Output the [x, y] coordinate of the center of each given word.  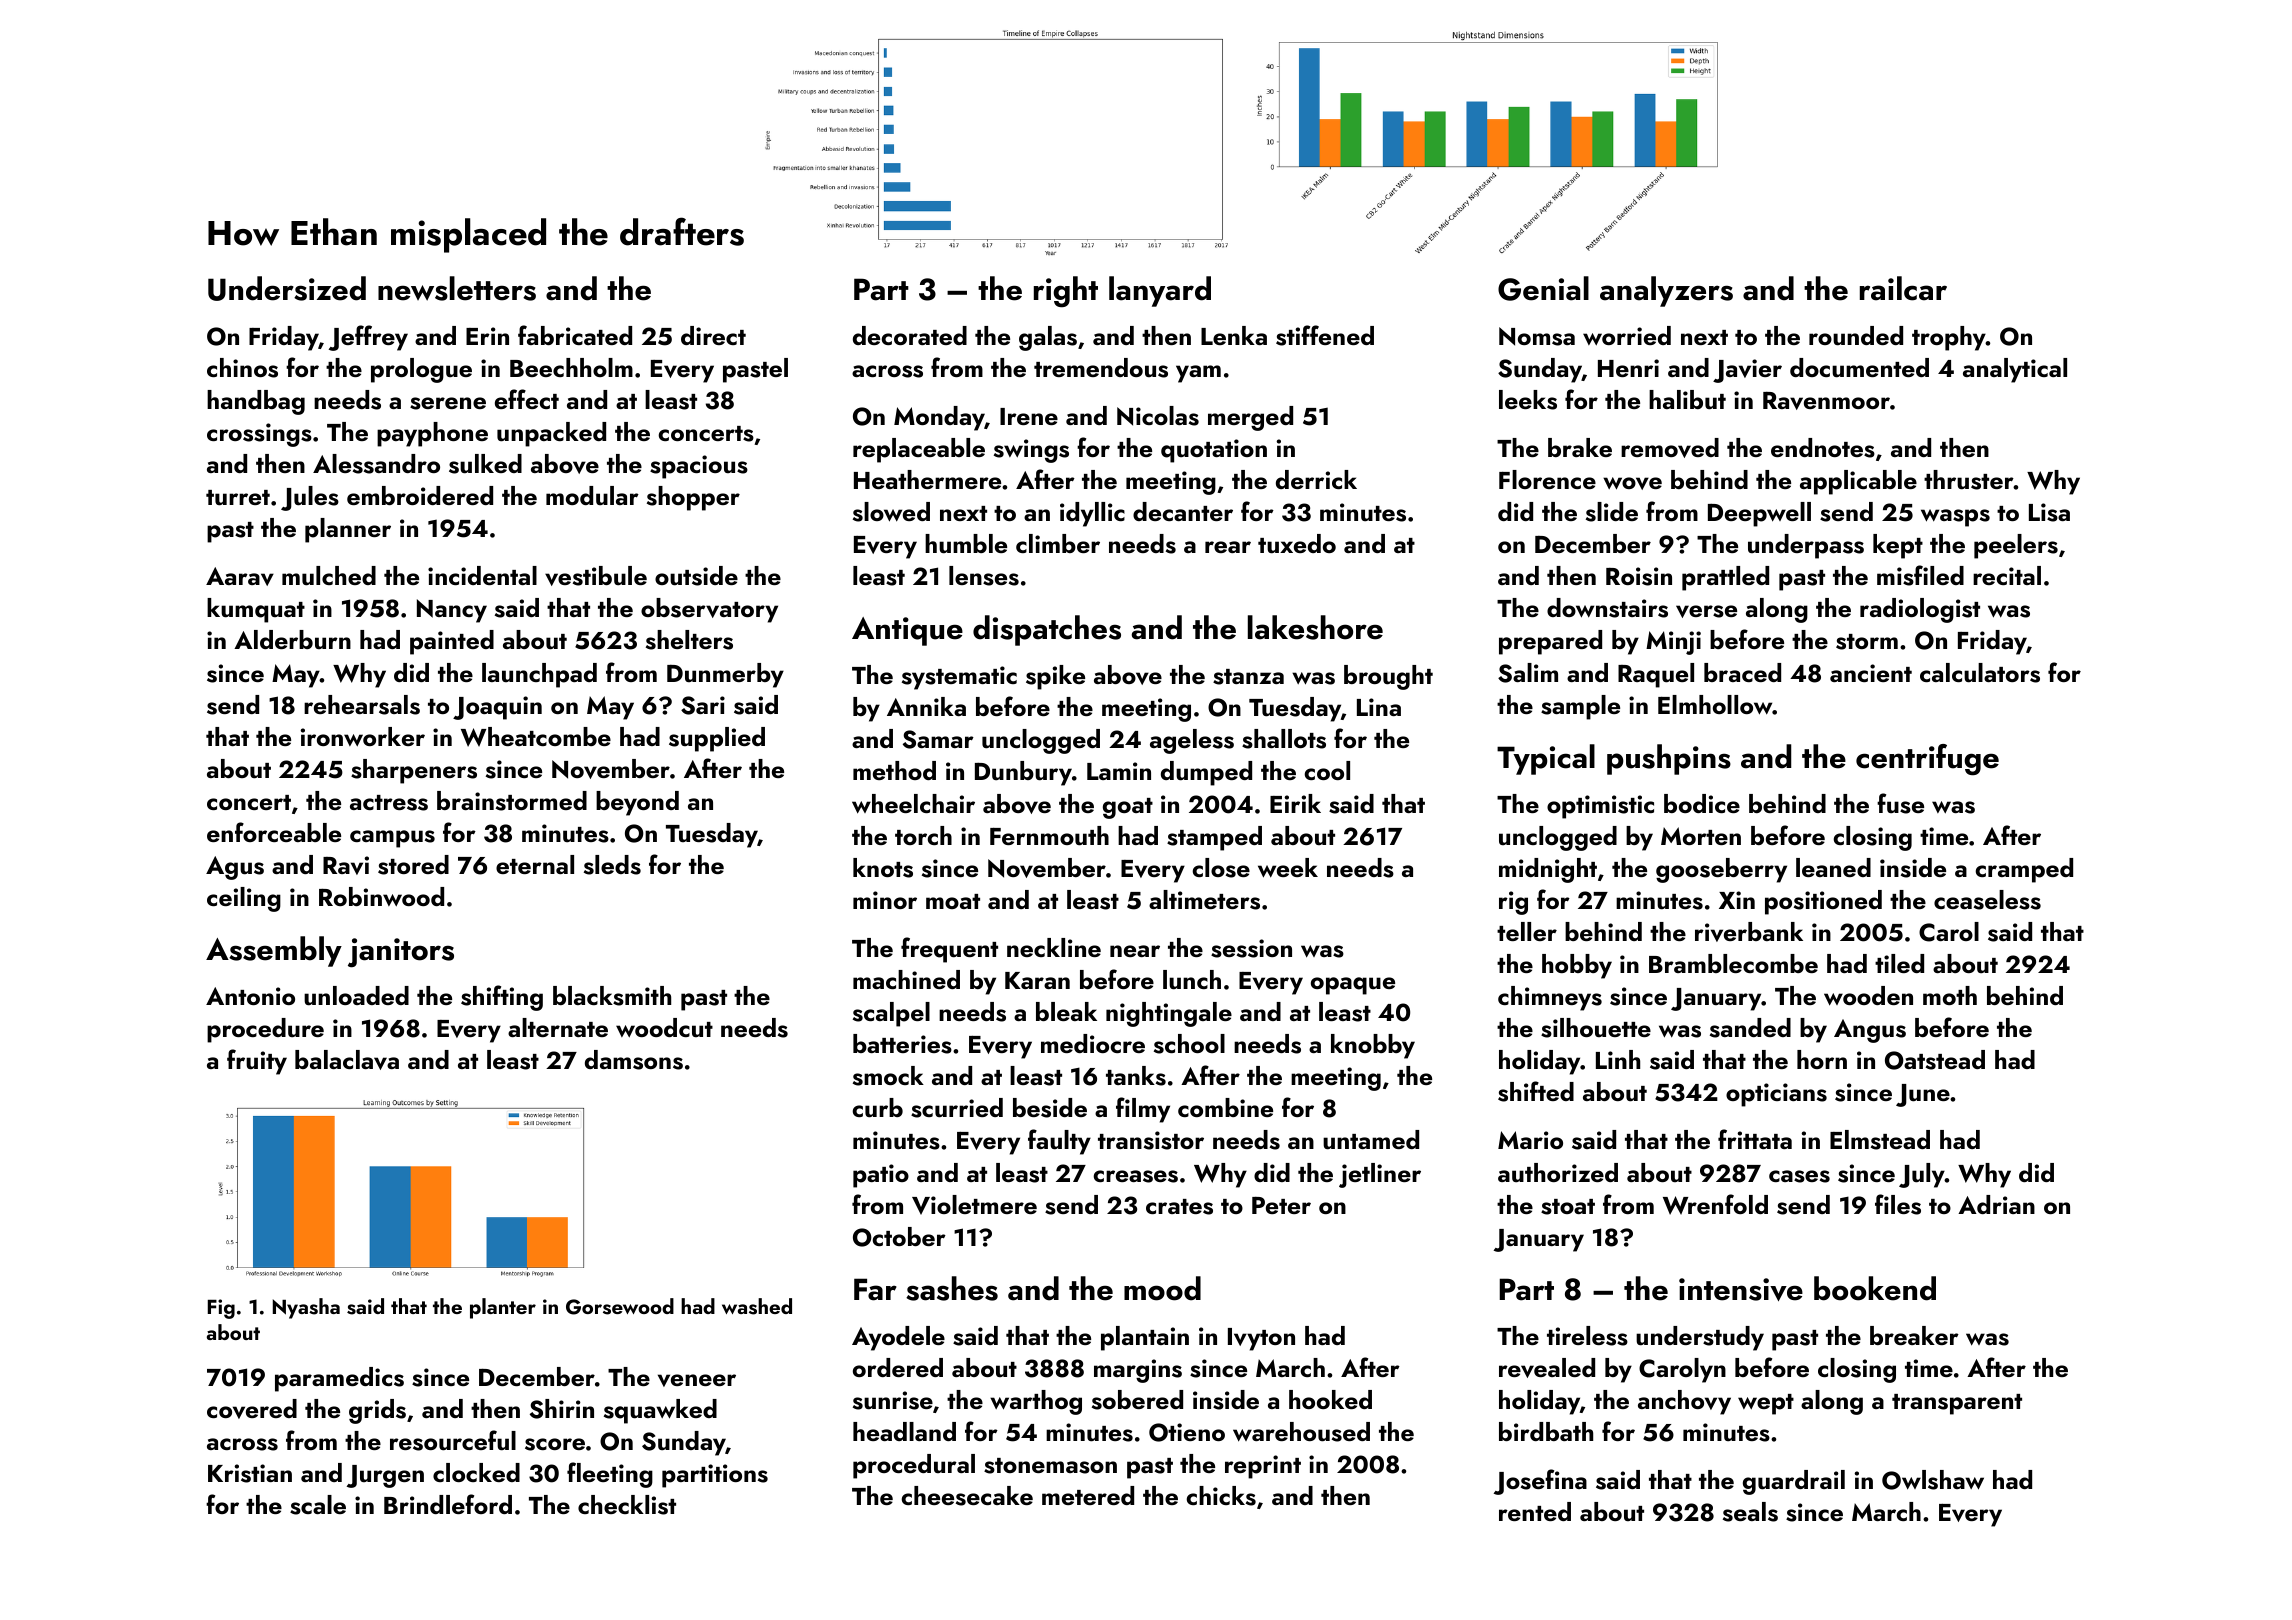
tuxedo [1297, 544]
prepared [1550, 642]
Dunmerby [725, 675]
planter [503, 1308]
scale [318, 1505]
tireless [1587, 1336]
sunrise [893, 1400]
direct [713, 335]
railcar [1903, 288]
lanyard [1160, 291]
